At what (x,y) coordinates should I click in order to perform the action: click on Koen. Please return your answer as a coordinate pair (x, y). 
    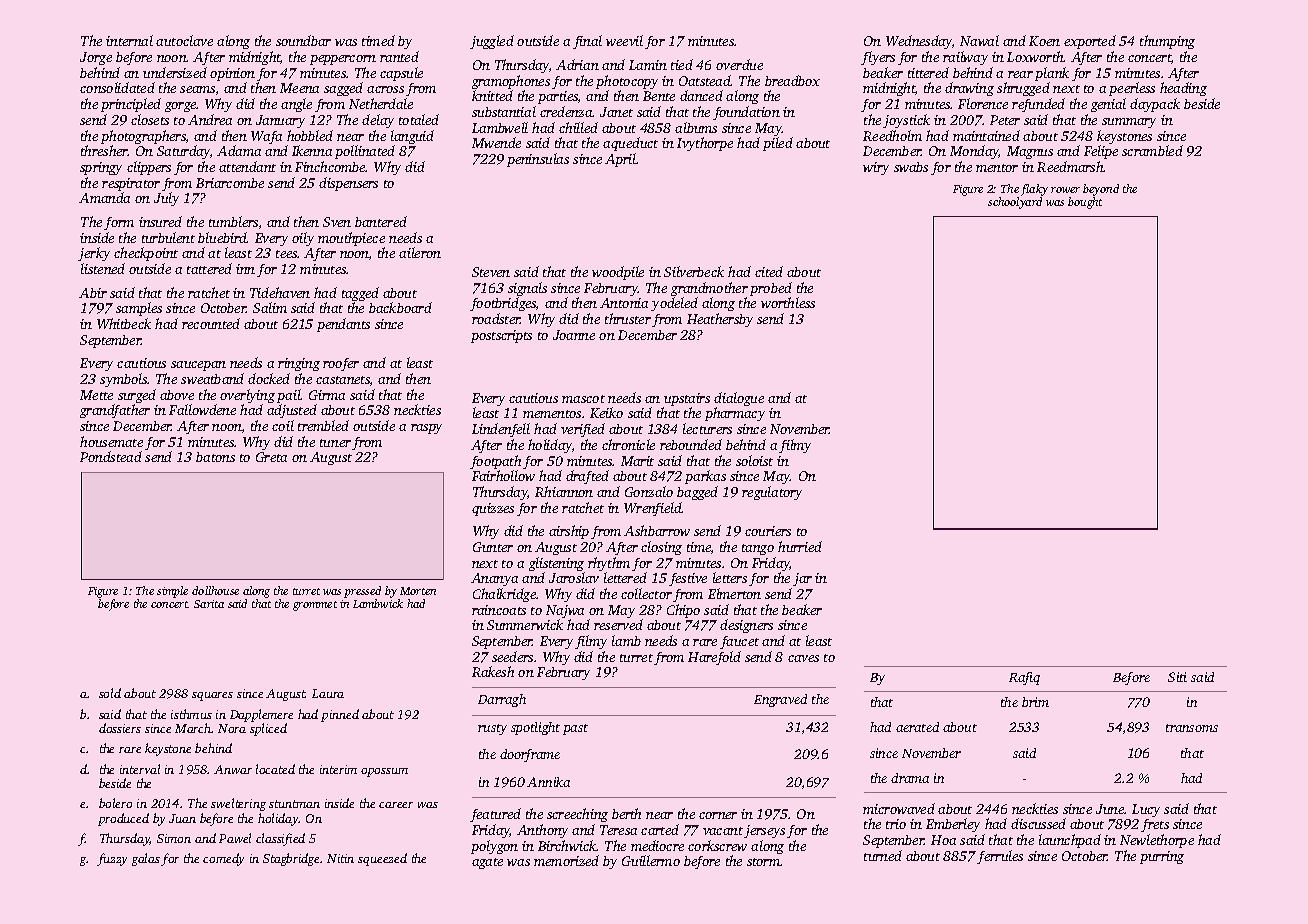
    Looking at the image, I should click on (1044, 41).
